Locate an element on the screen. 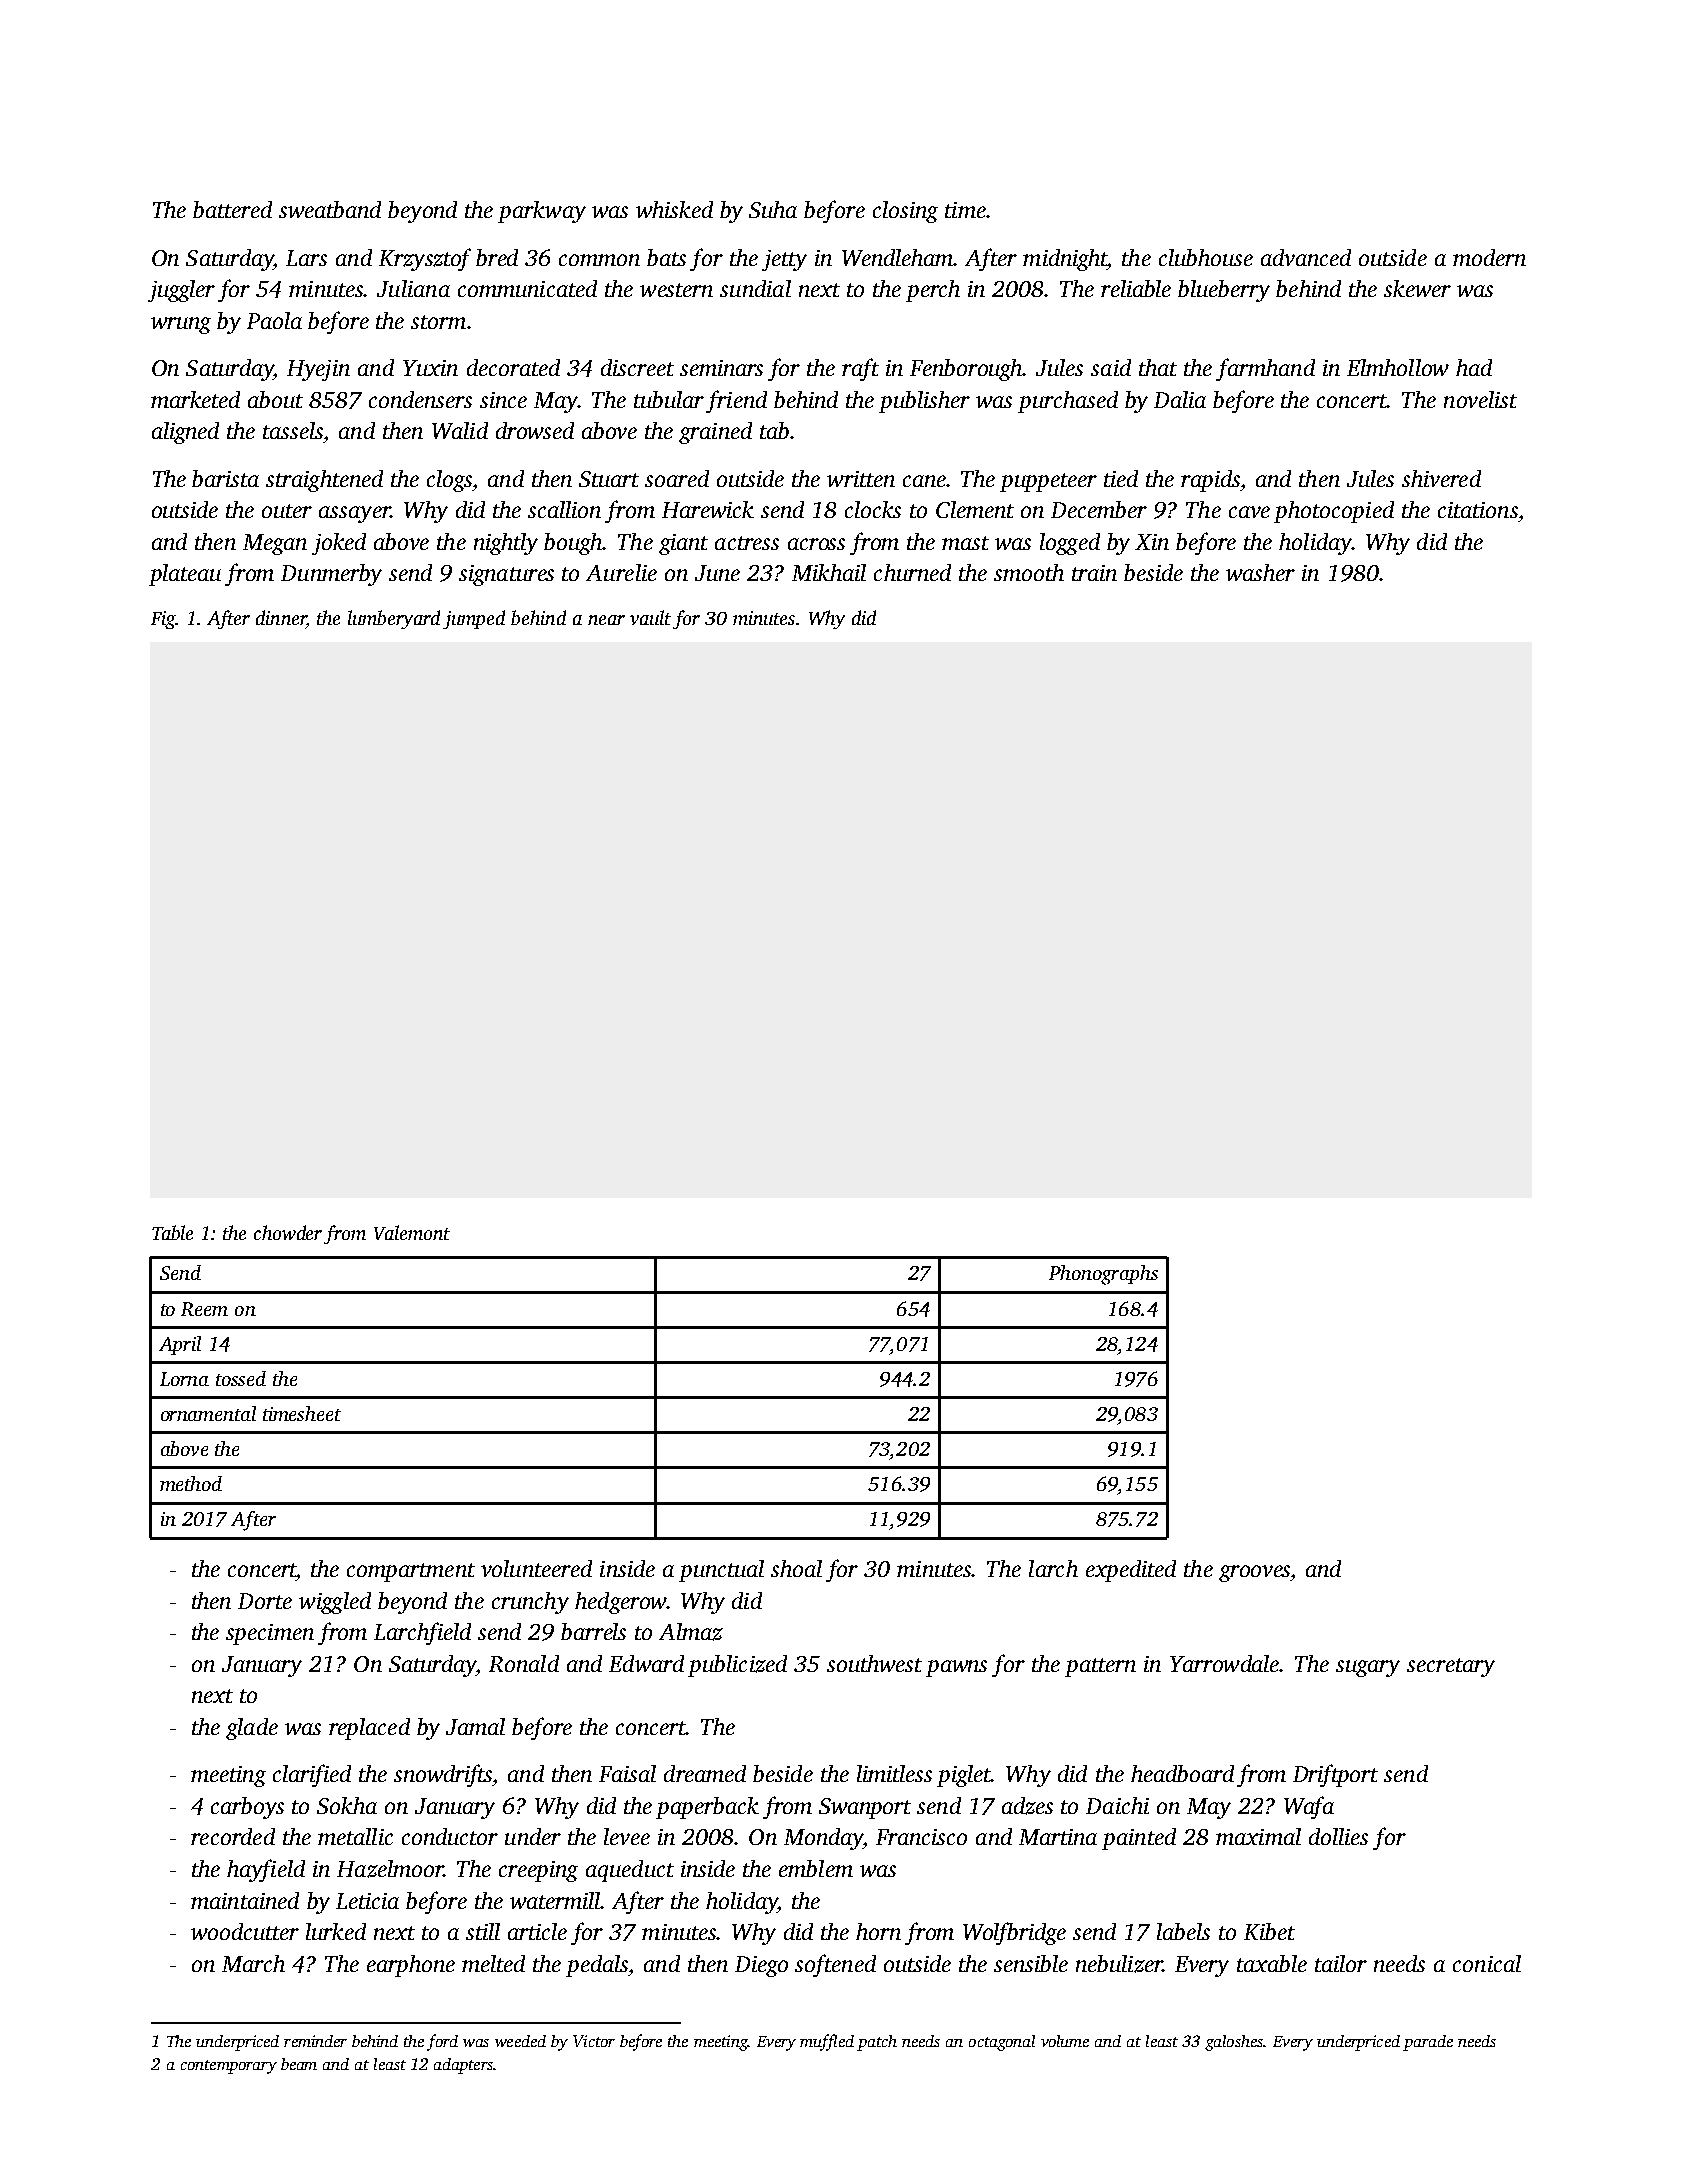 Image resolution: width=1683 pixels, height=2178 pixels. seminars is located at coordinates (721, 368).
